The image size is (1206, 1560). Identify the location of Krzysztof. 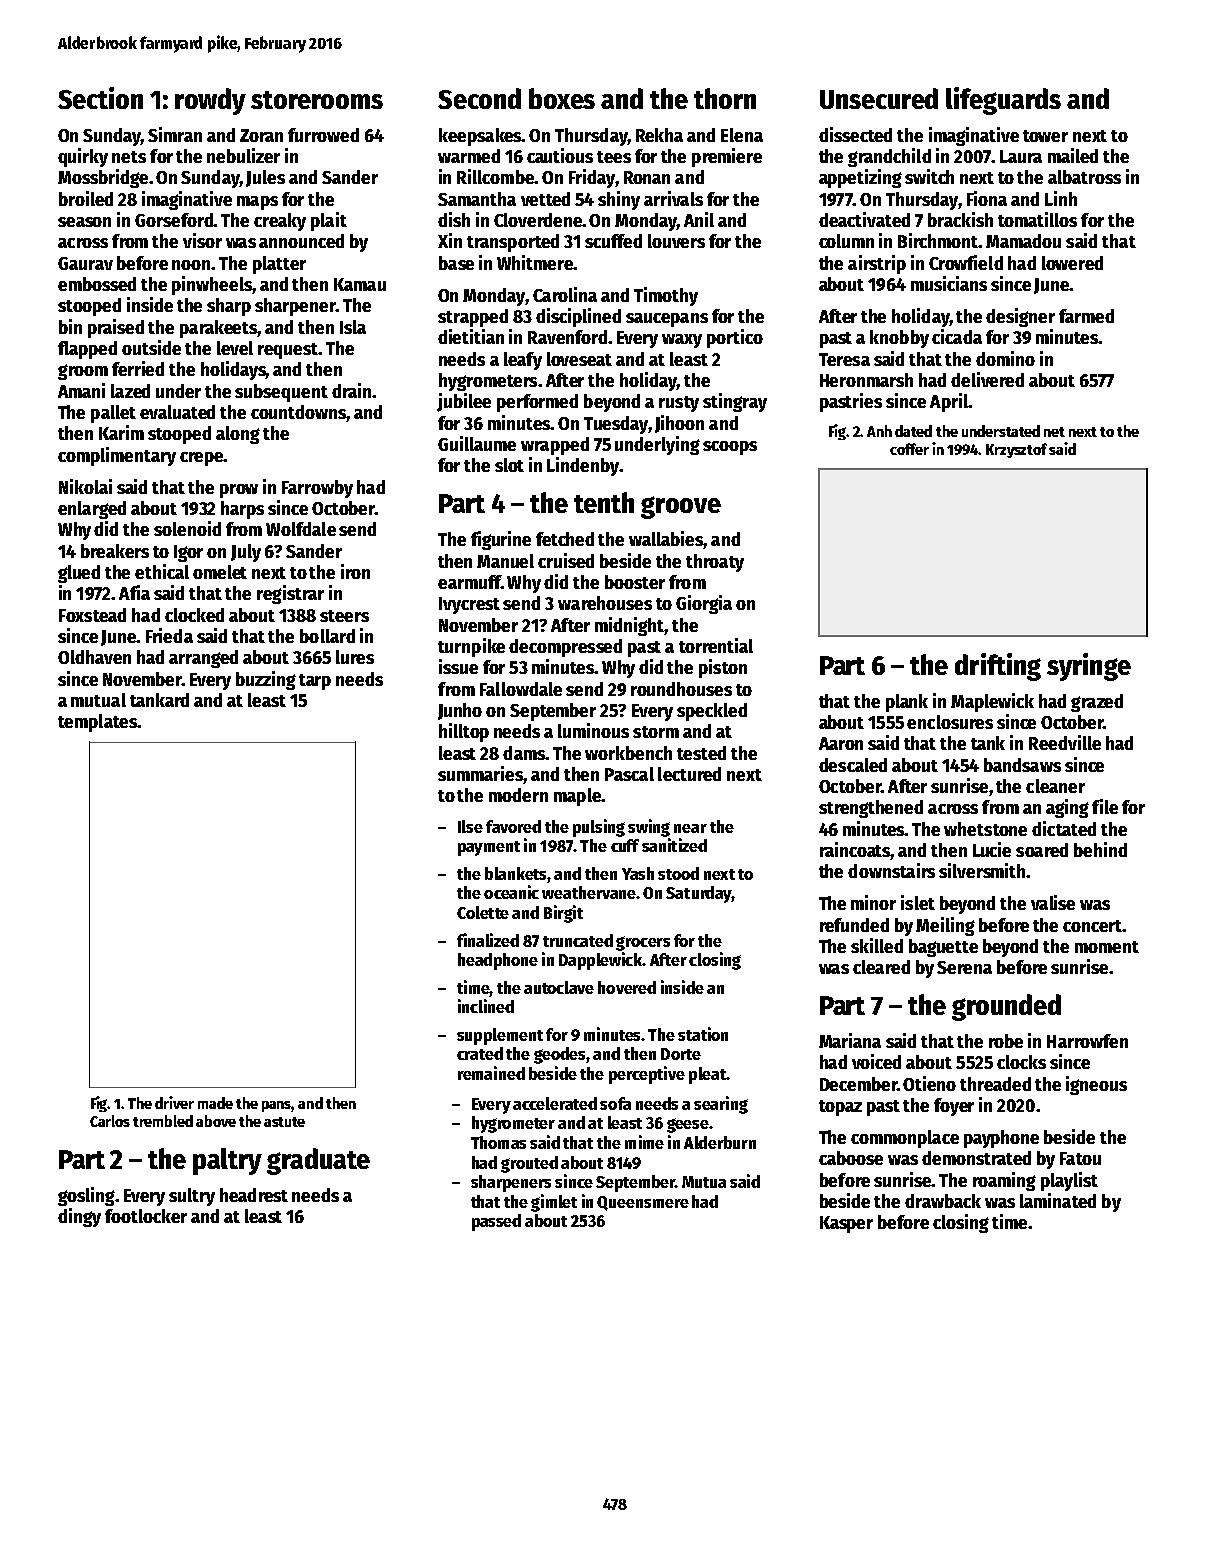
(1016, 450).
